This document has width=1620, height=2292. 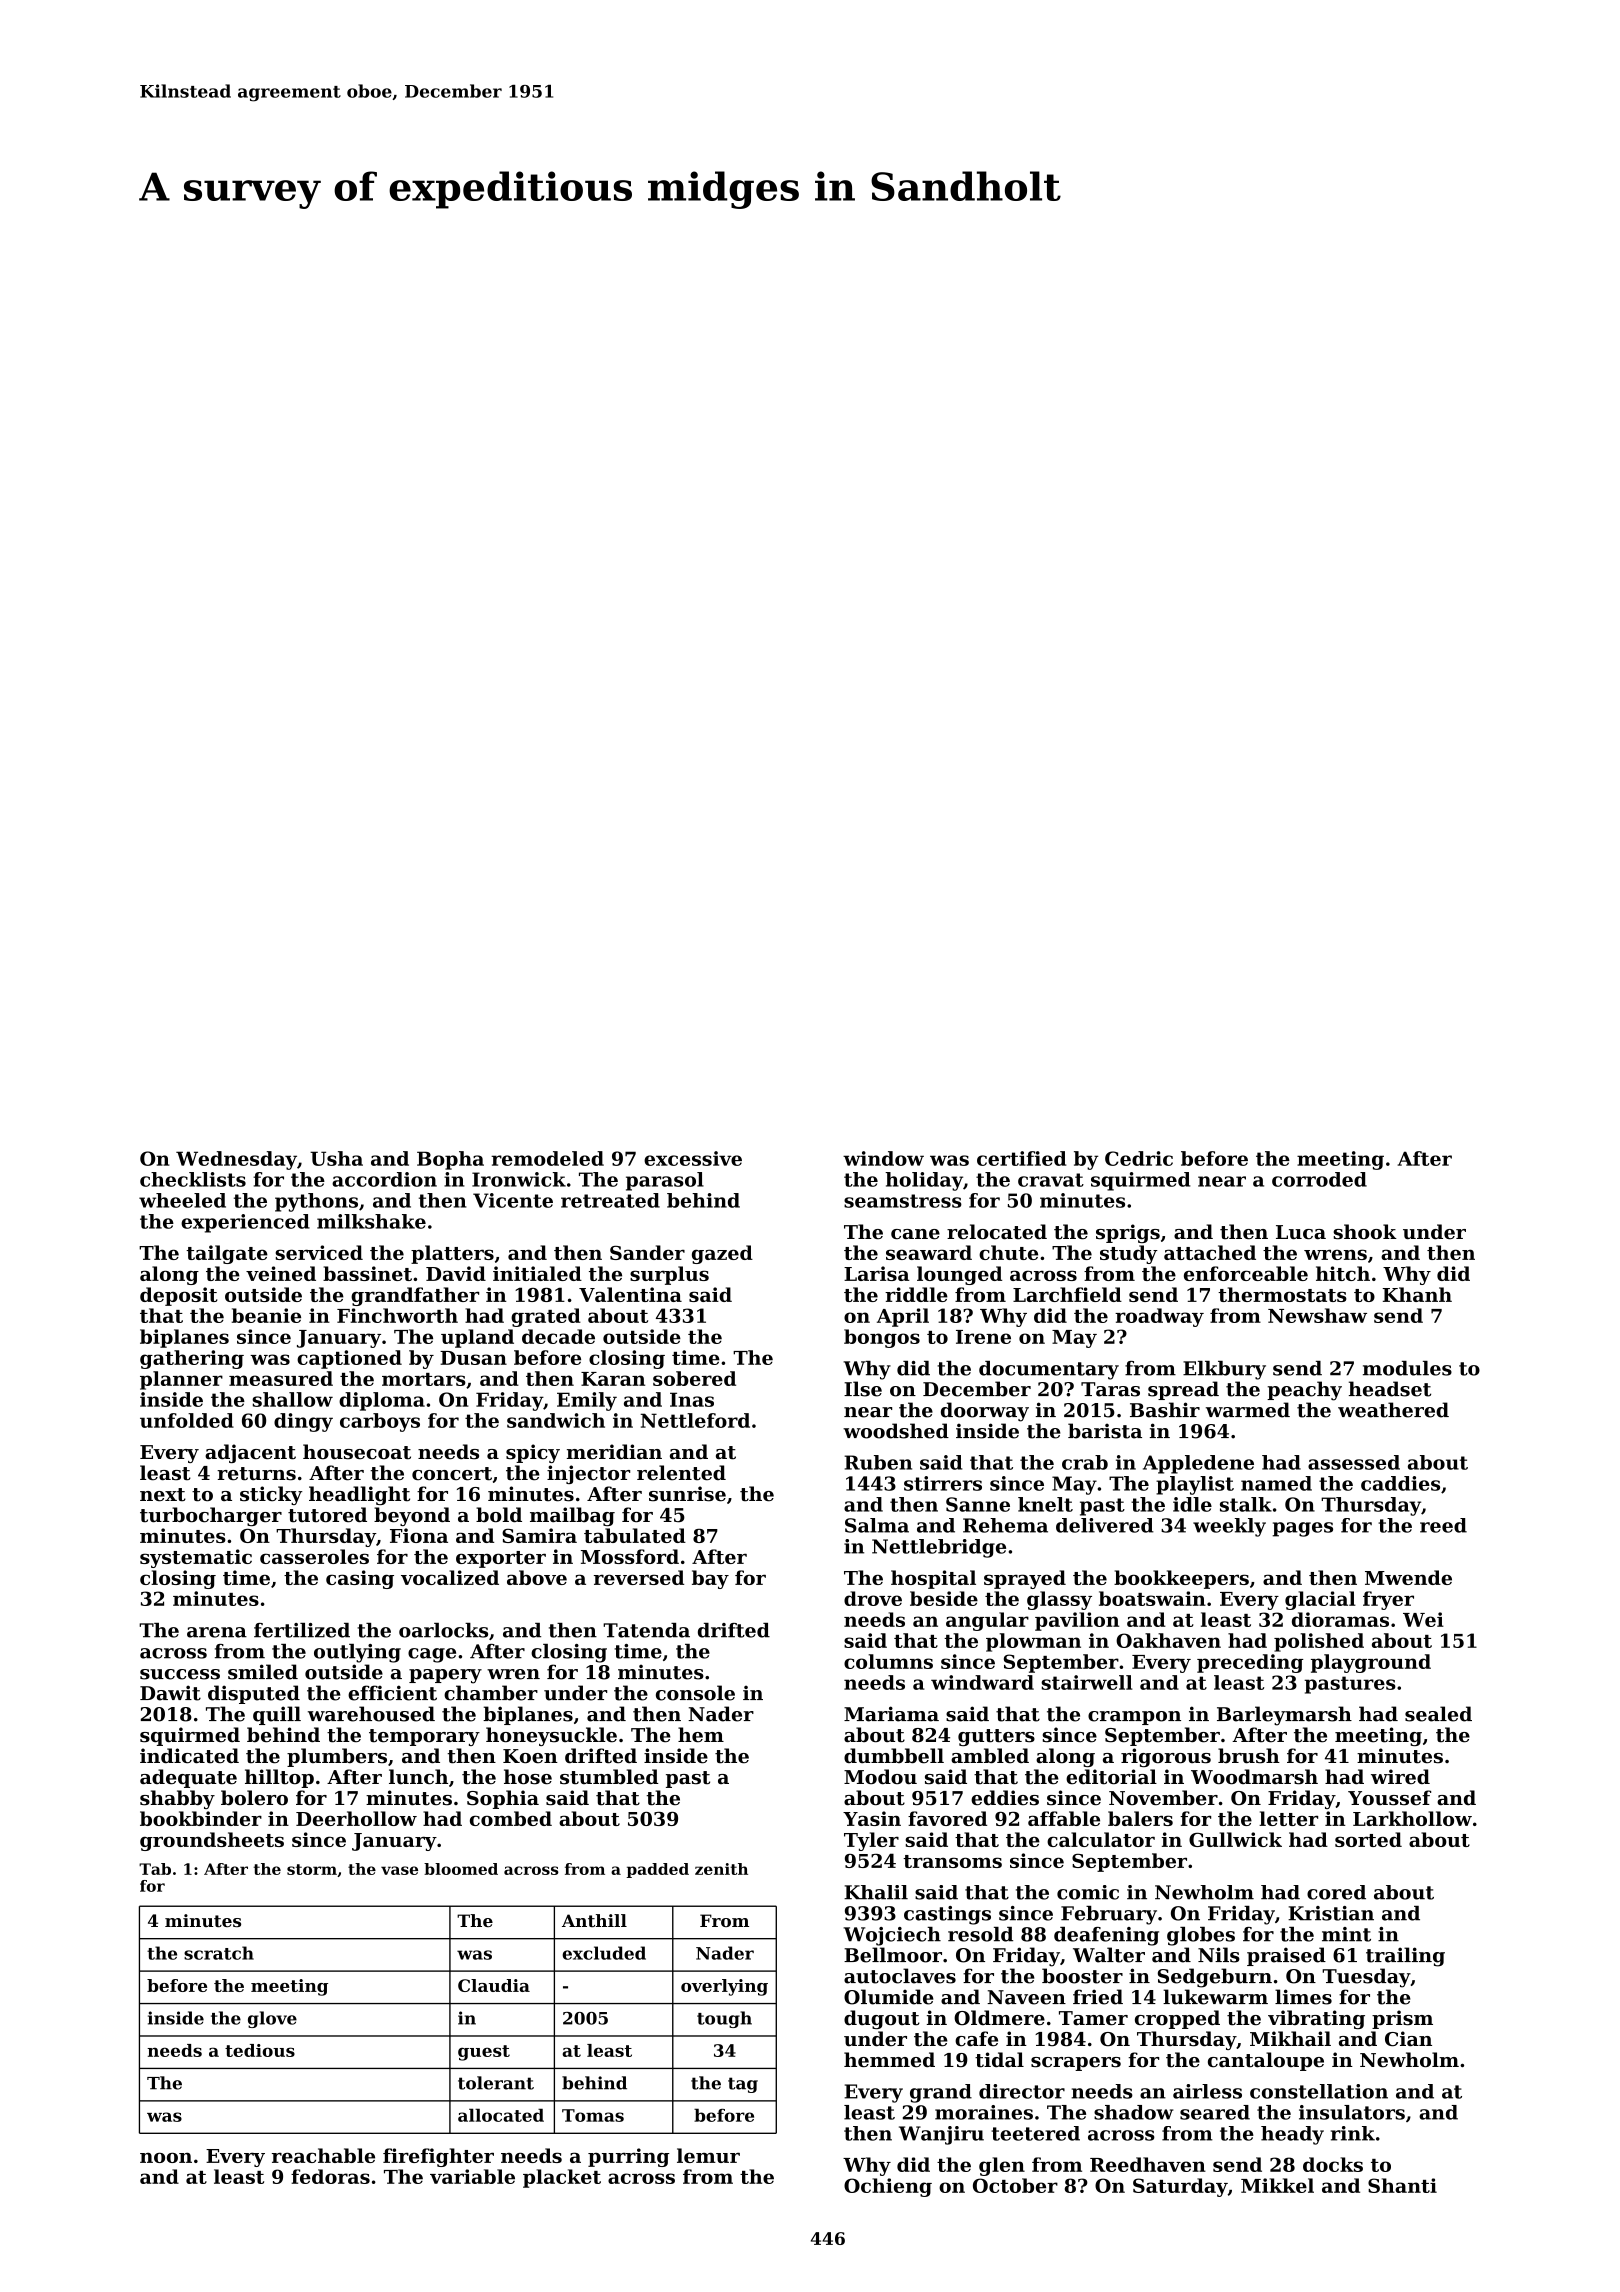 What do you see at coordinates (1163, 1798) in the document?
I see `November` at bounding box center [1163, 1798].
